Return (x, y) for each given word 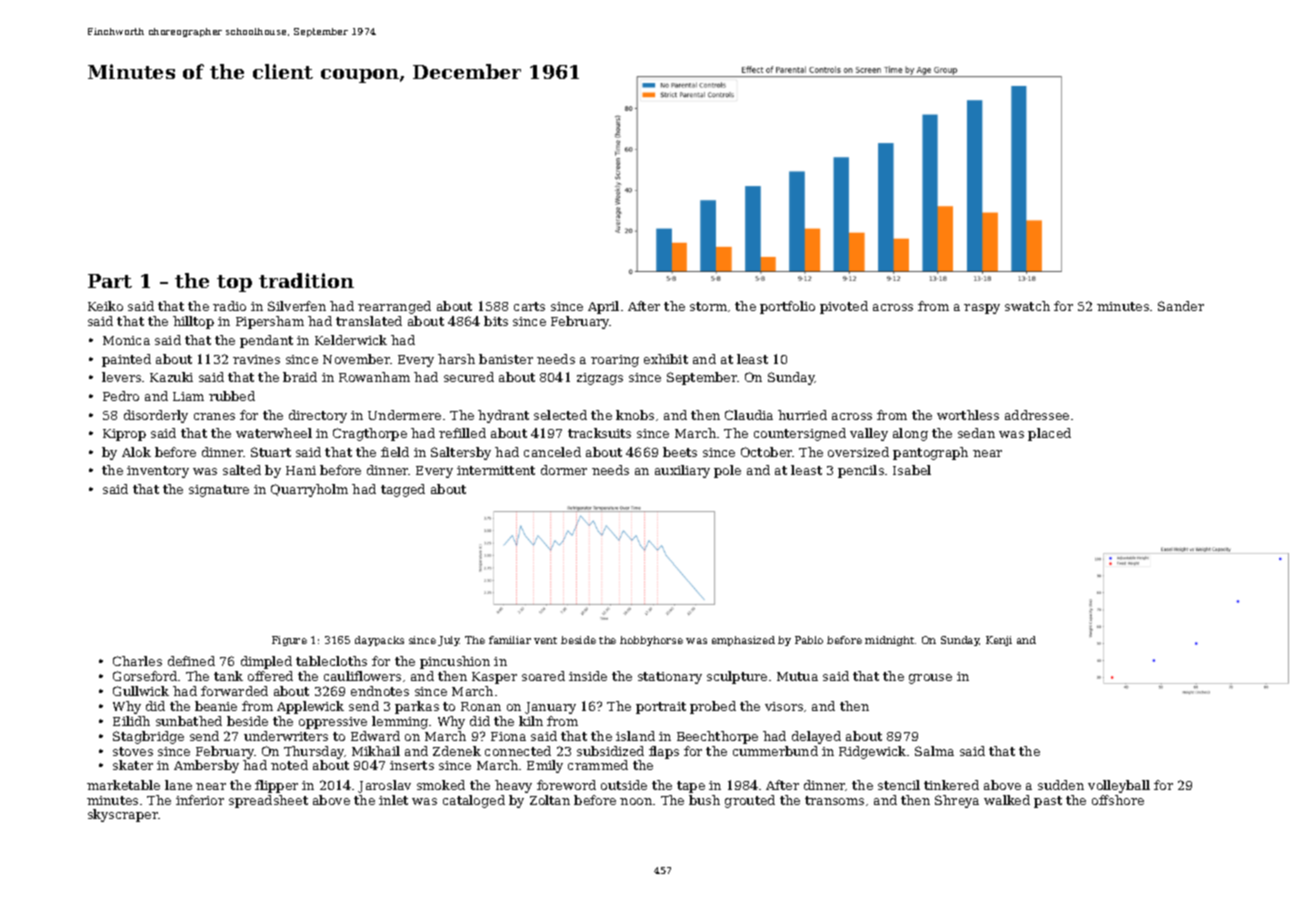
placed (1049, 434)
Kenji (999, 641)
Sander (1181, 306)
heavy (513, 786)
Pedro (121, 396)
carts (529, 306)
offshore (1118, 800)
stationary (670, 678)
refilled (462, 433)
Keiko (105, 306)
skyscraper (123, 815)
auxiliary (682, 471)
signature (219, 491)
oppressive (333, 723)
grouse (930, 679)
